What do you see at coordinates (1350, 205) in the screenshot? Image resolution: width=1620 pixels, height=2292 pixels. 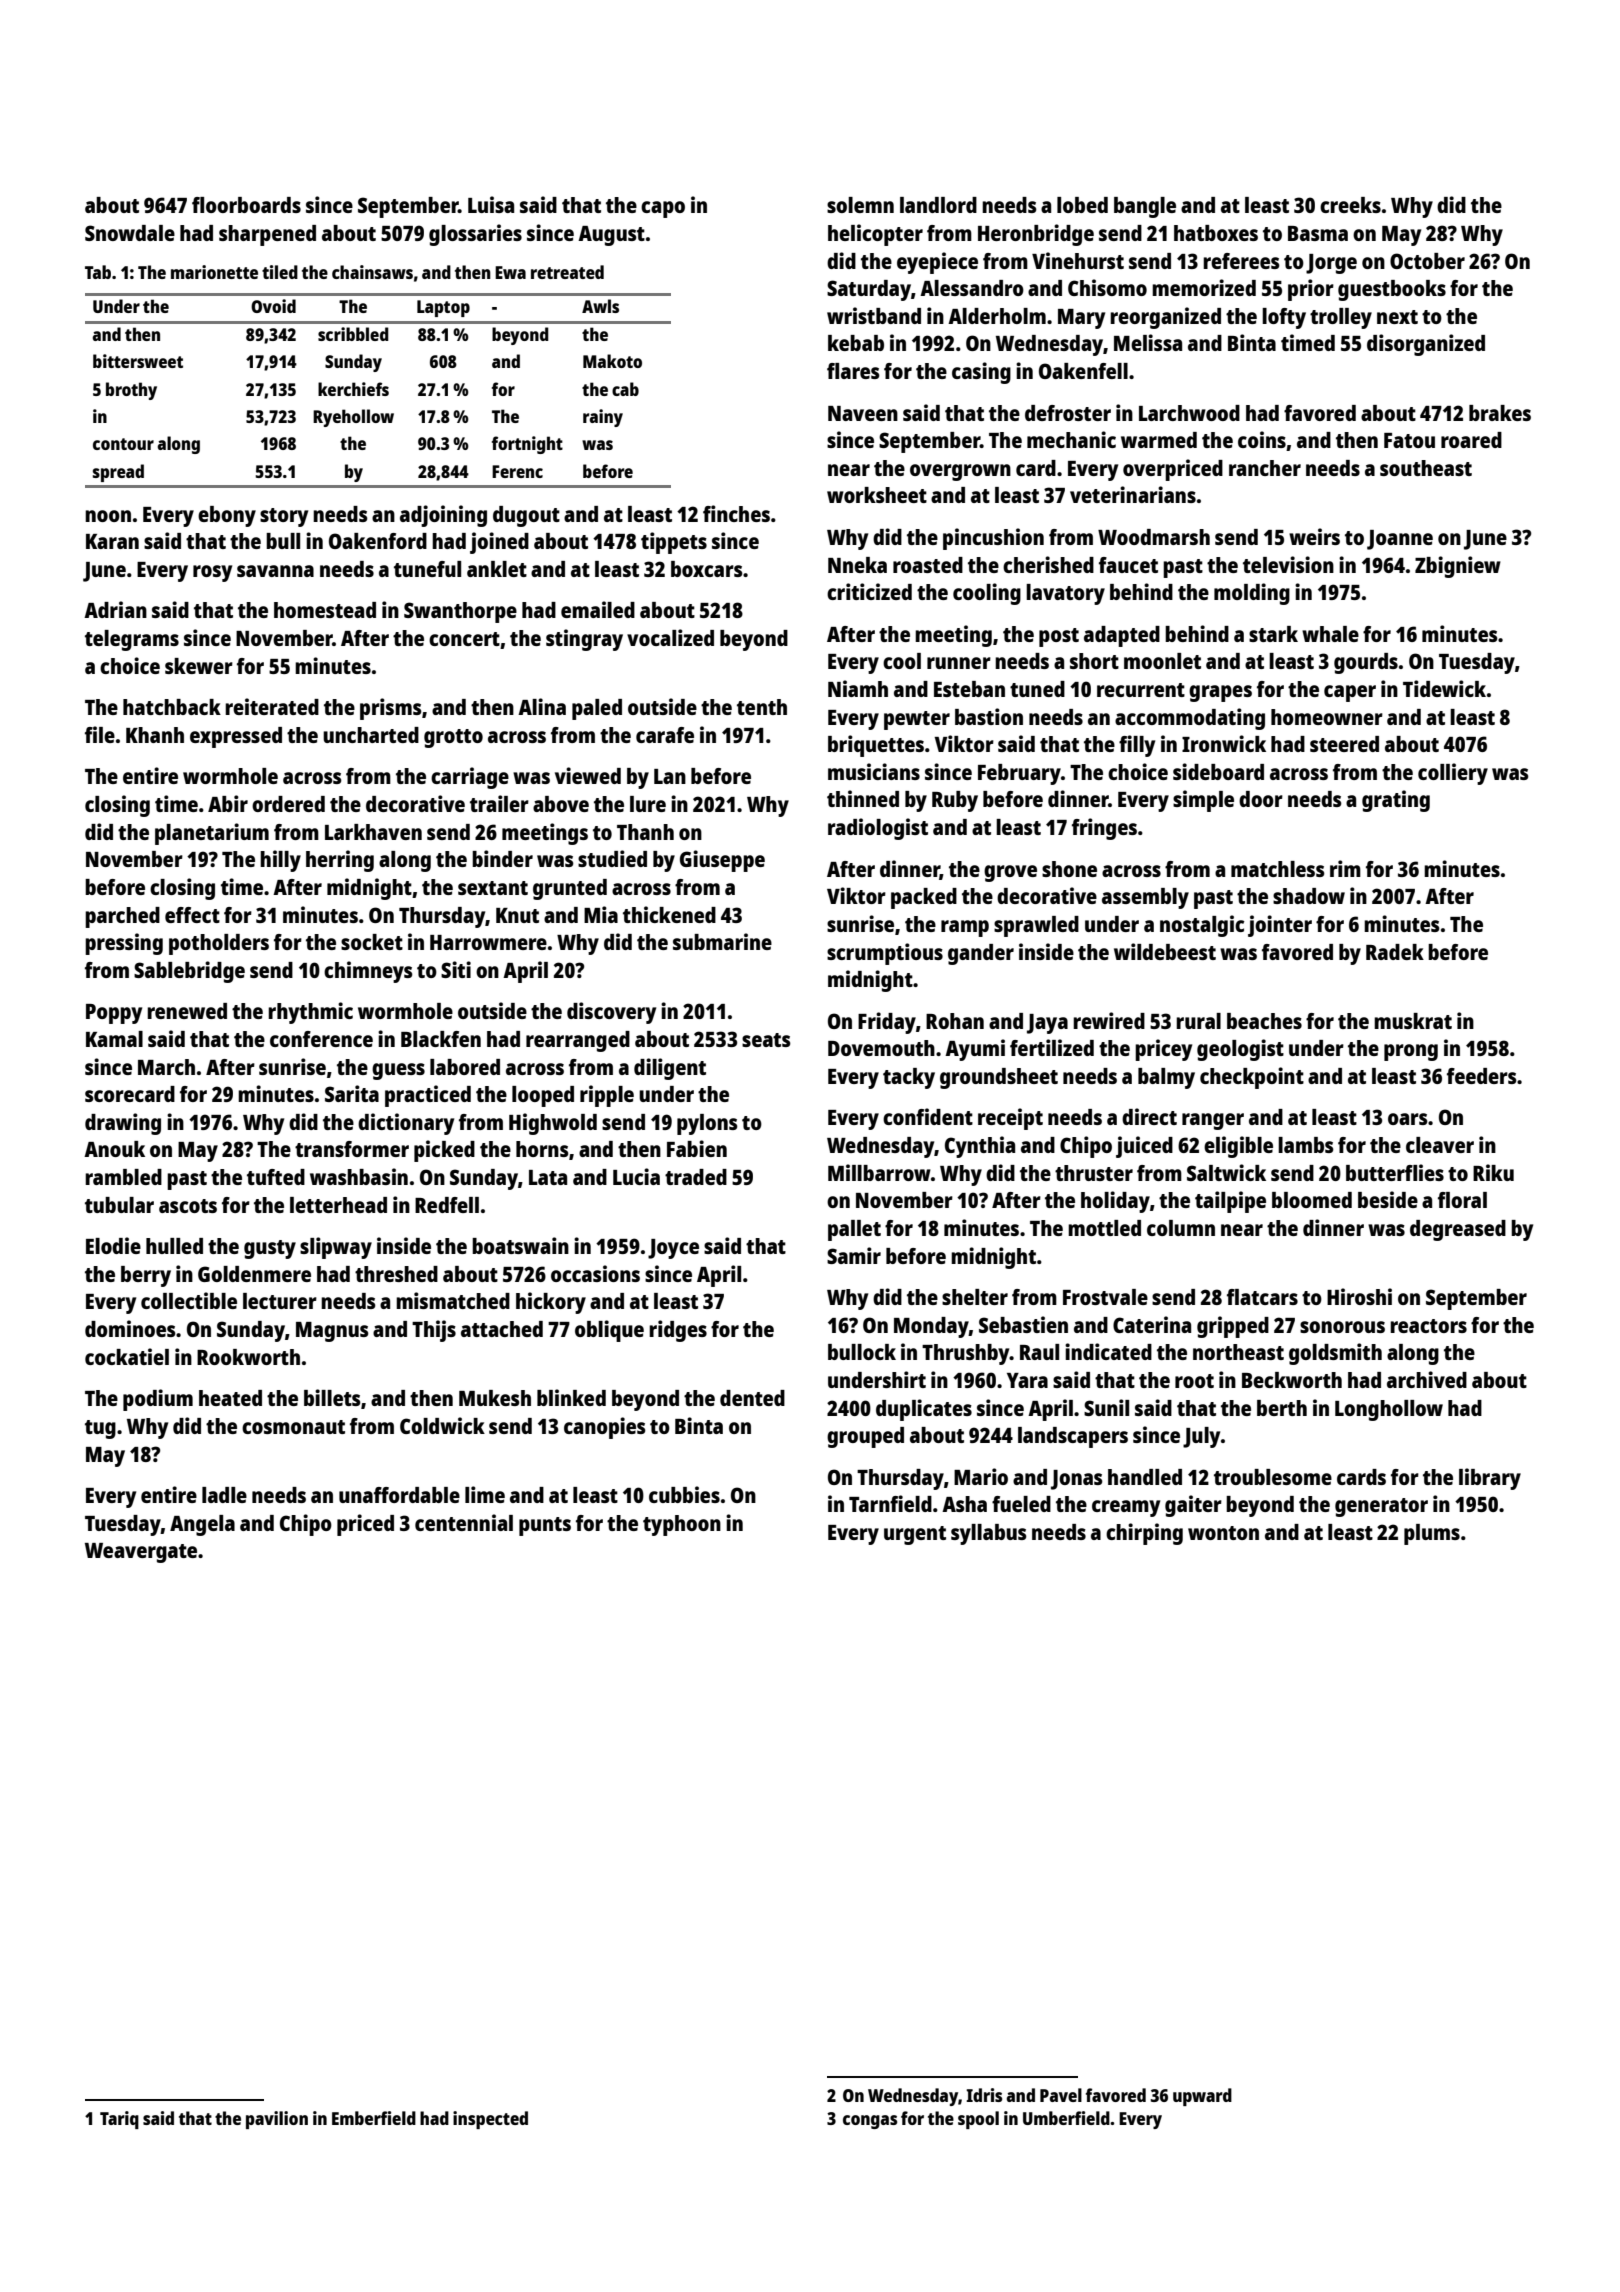 I see `creeks` at bounding box center [1350, 205].
